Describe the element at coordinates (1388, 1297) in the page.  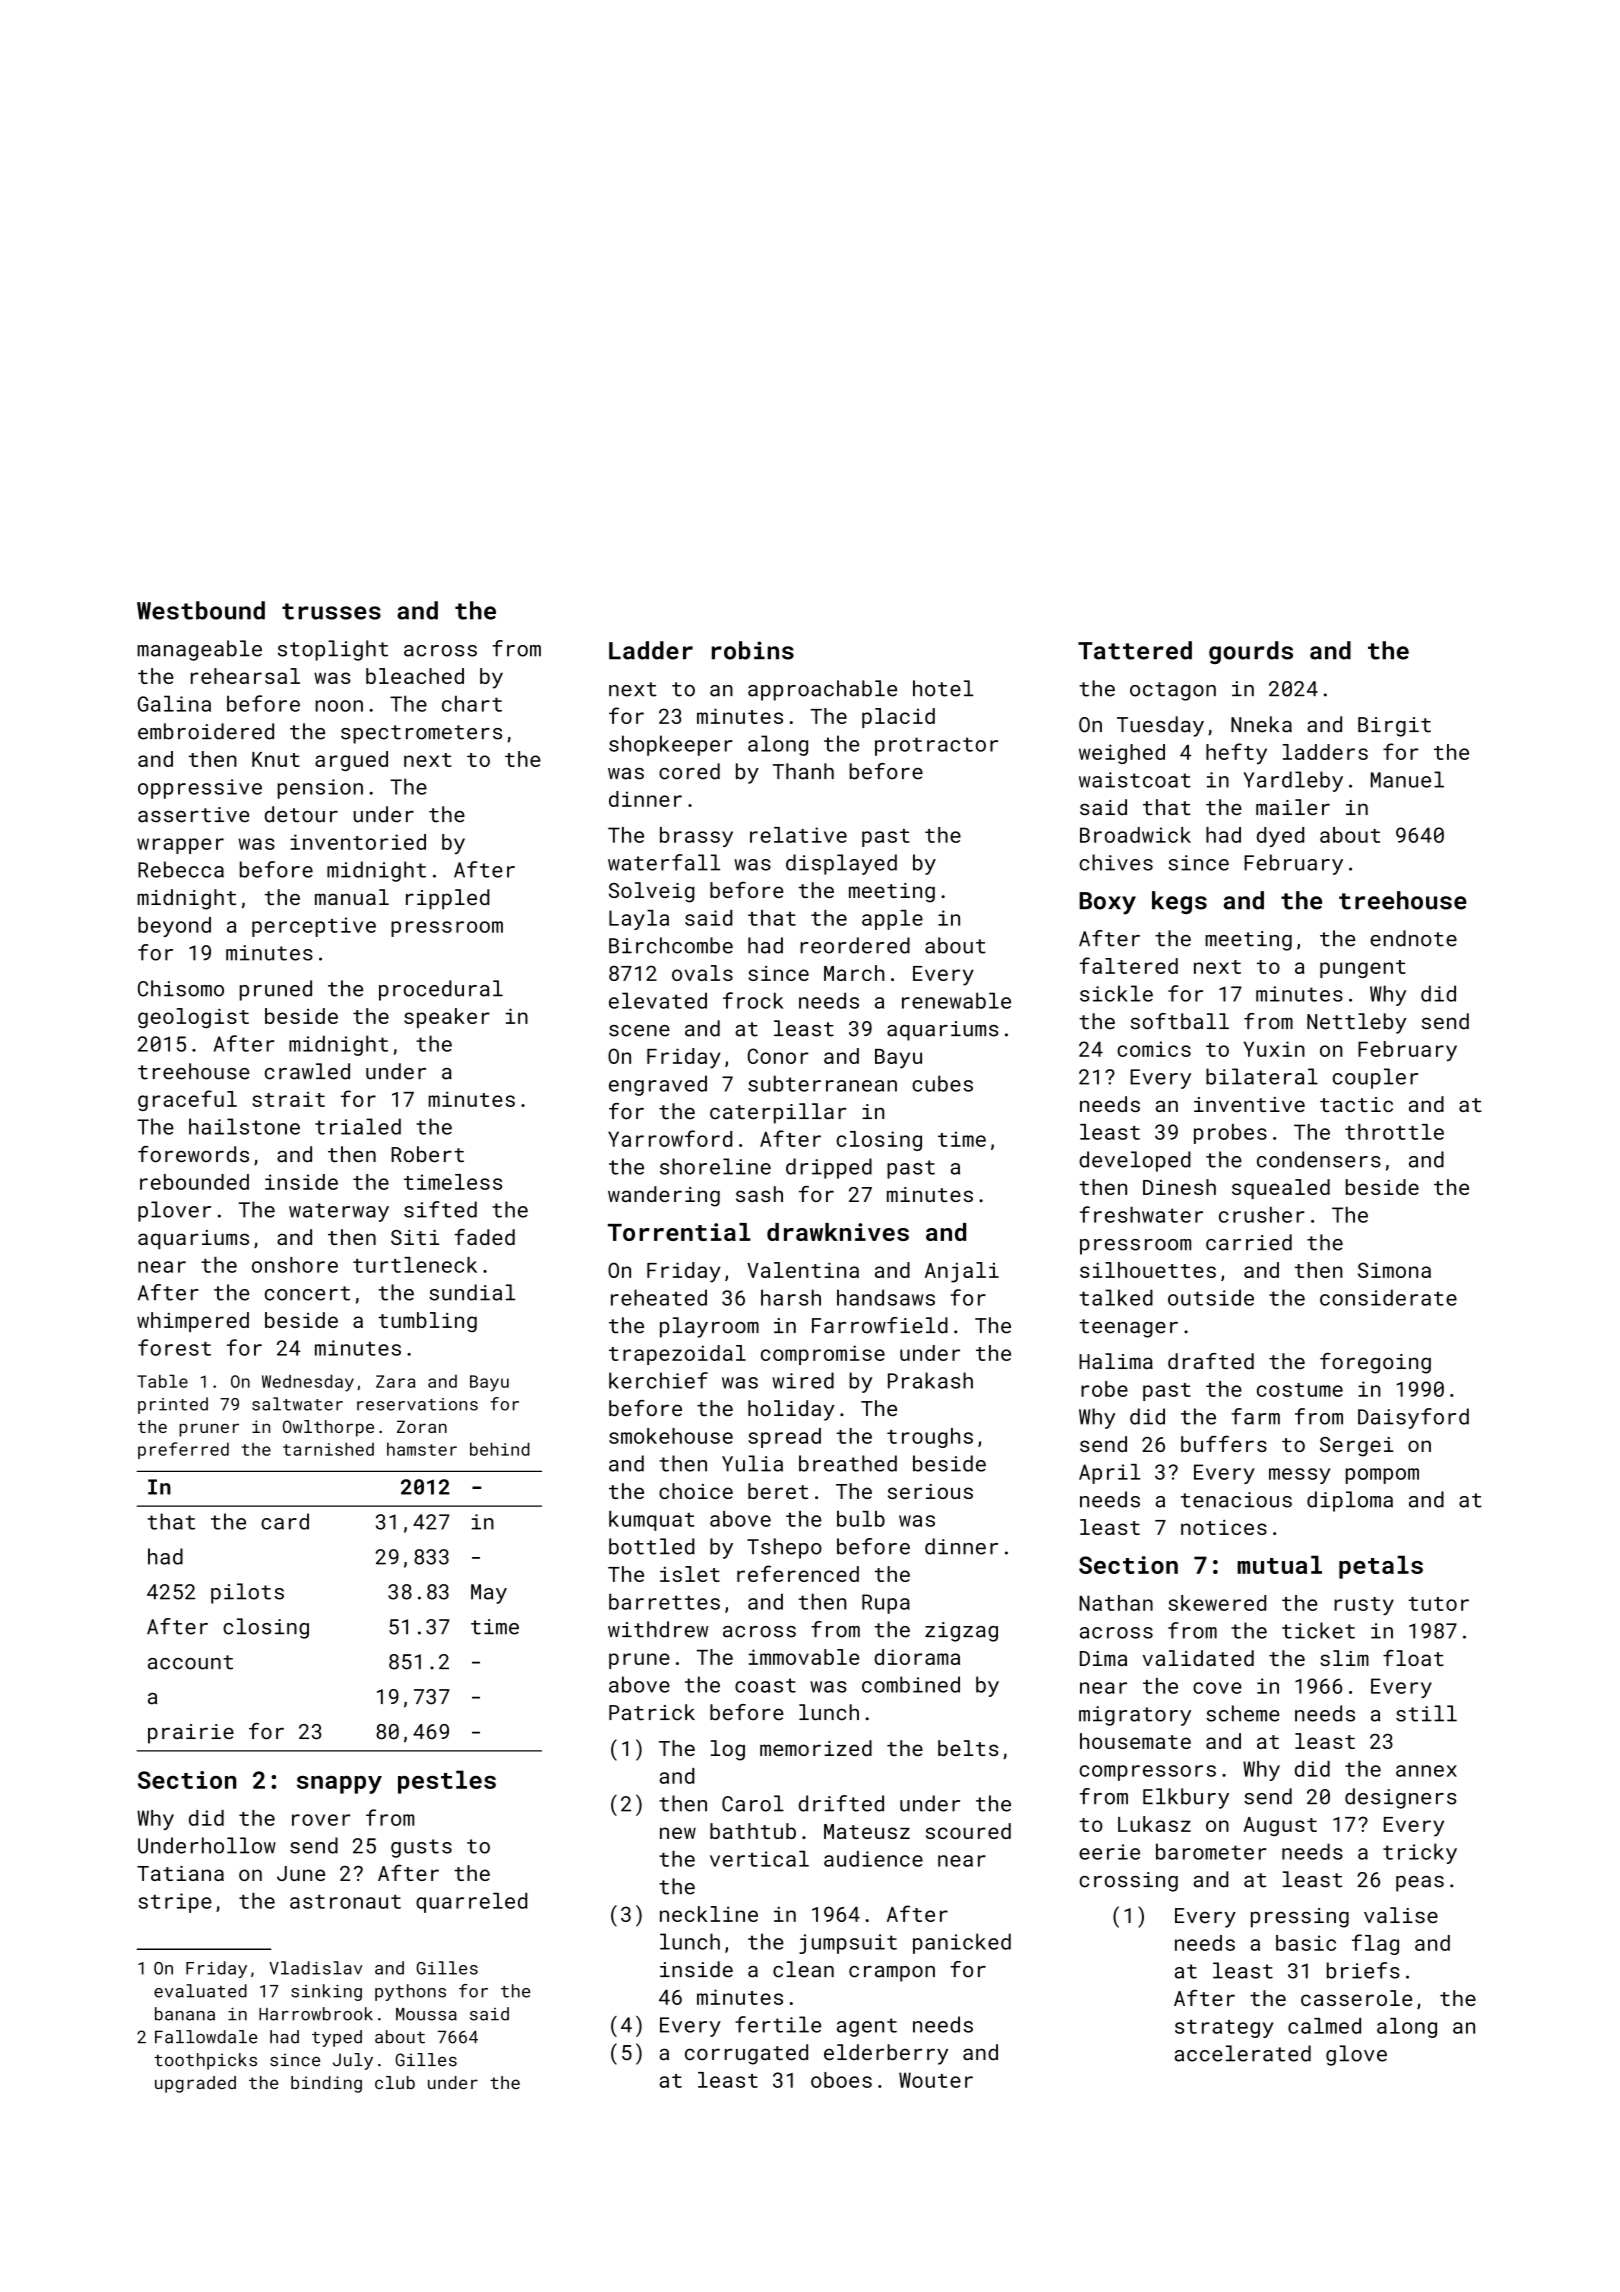
I see `considerate` at that location.
